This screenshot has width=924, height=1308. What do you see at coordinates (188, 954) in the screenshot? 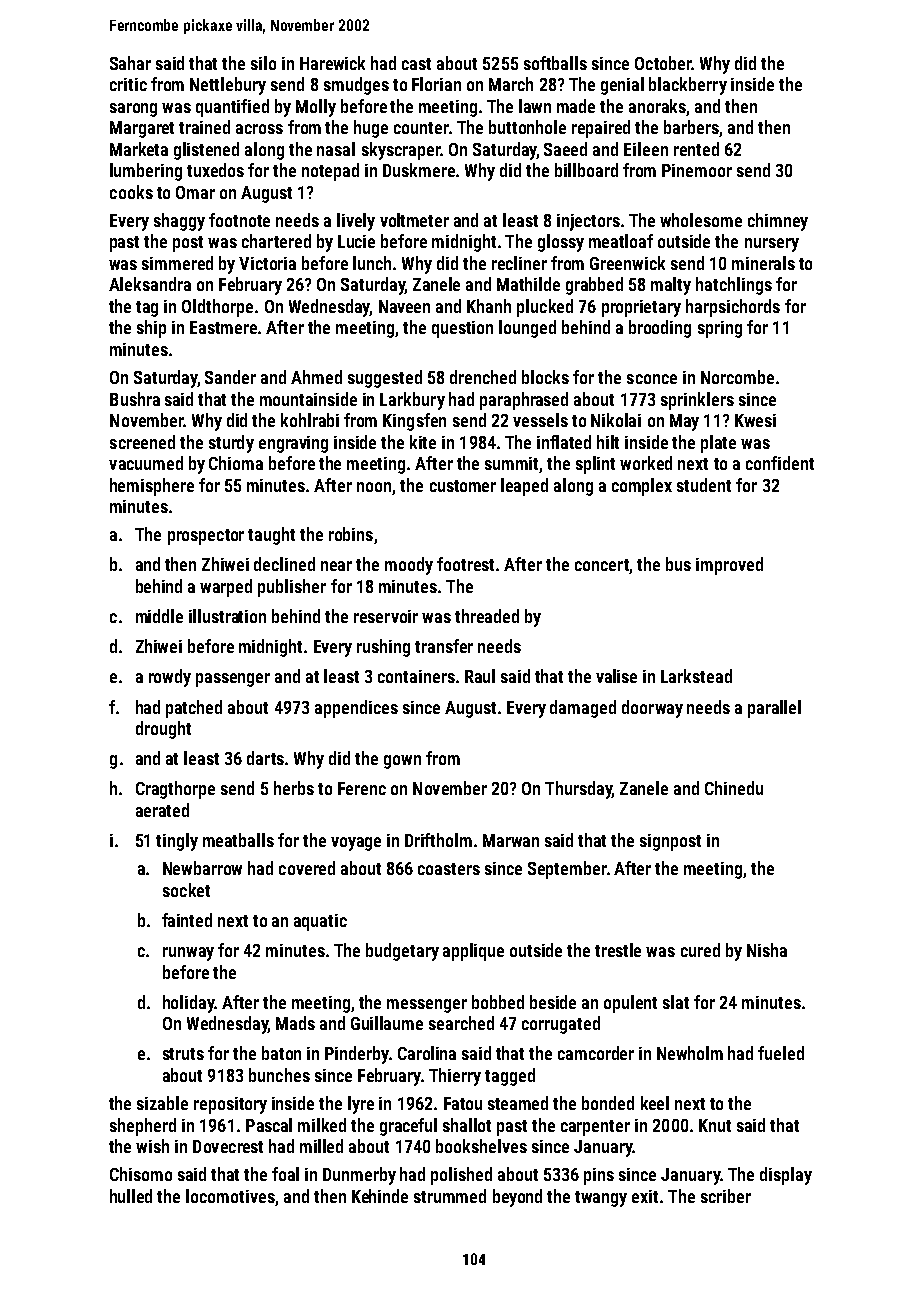
I see `runway` at bounding box center [188, 954].
